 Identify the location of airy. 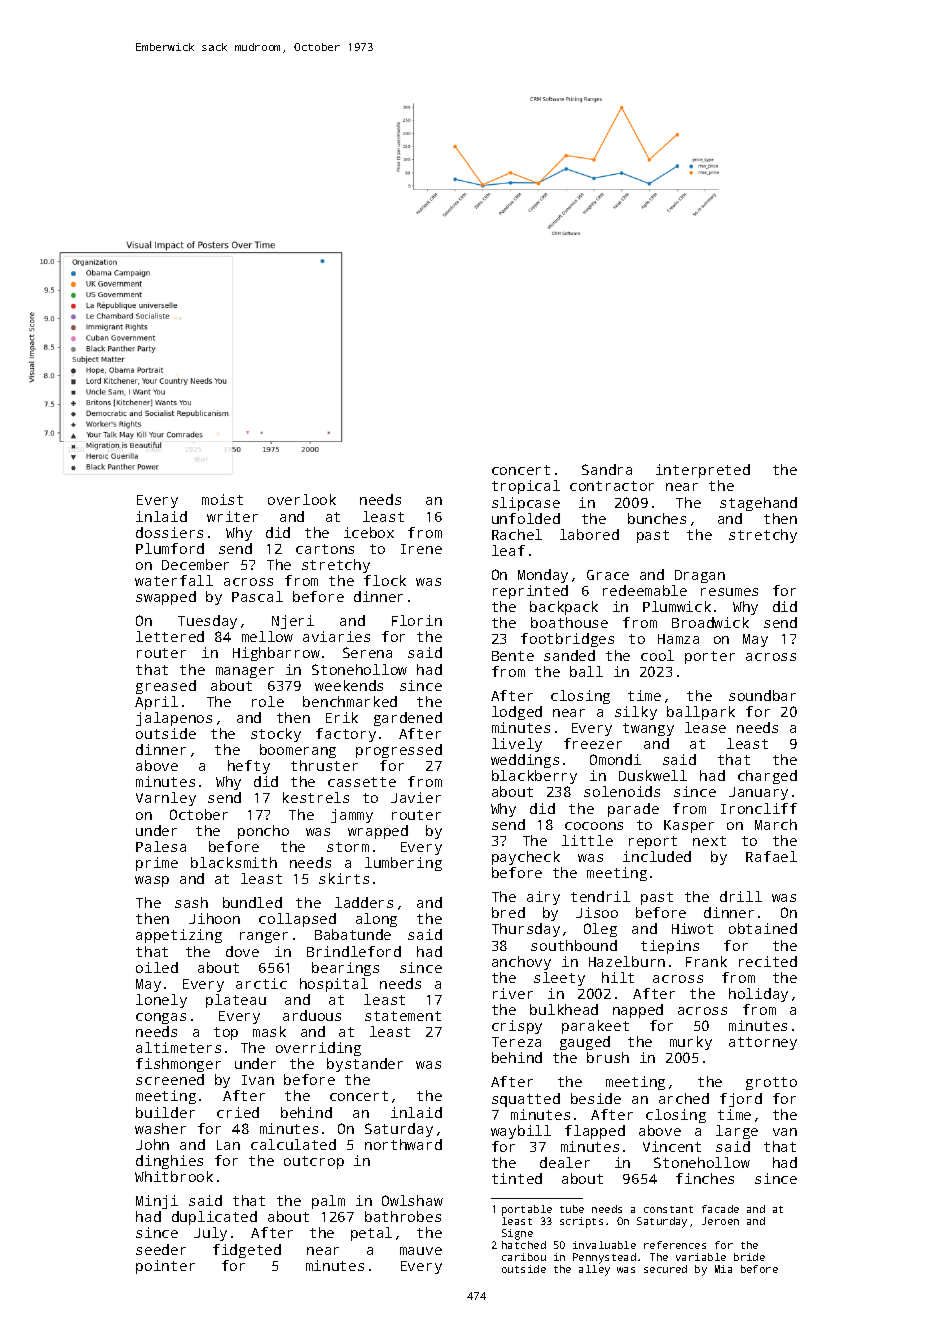
(543, 898).
